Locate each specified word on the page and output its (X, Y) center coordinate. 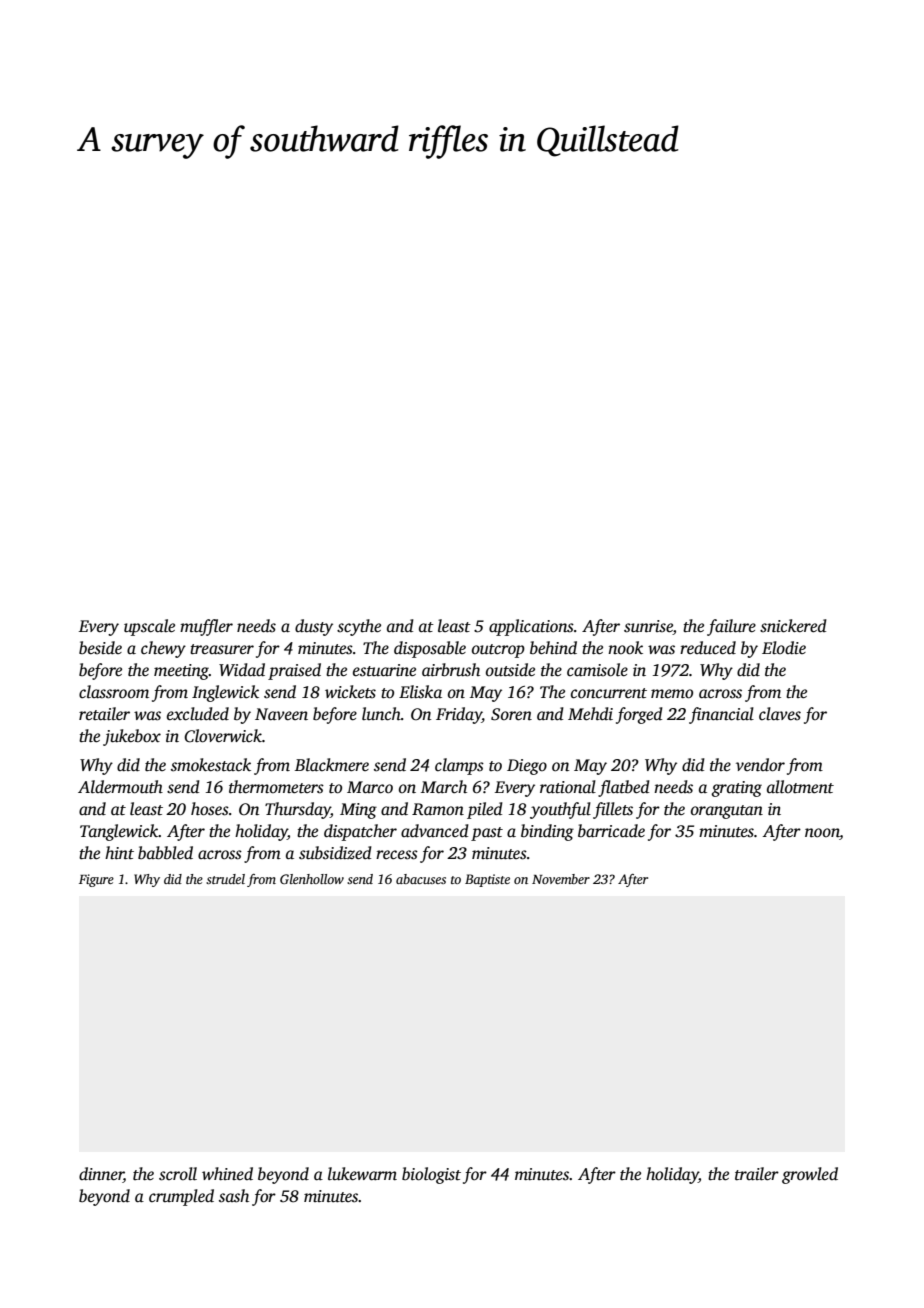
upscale (149, 627)
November (561, 879)
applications (531, 627)
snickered (793, 626)
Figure (96, 880)
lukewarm (362, 1174)
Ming (358, 811)
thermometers (276, 787)
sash (234, 1196)
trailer (757, 1174)
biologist (431, 1175)
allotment (800, 787)
